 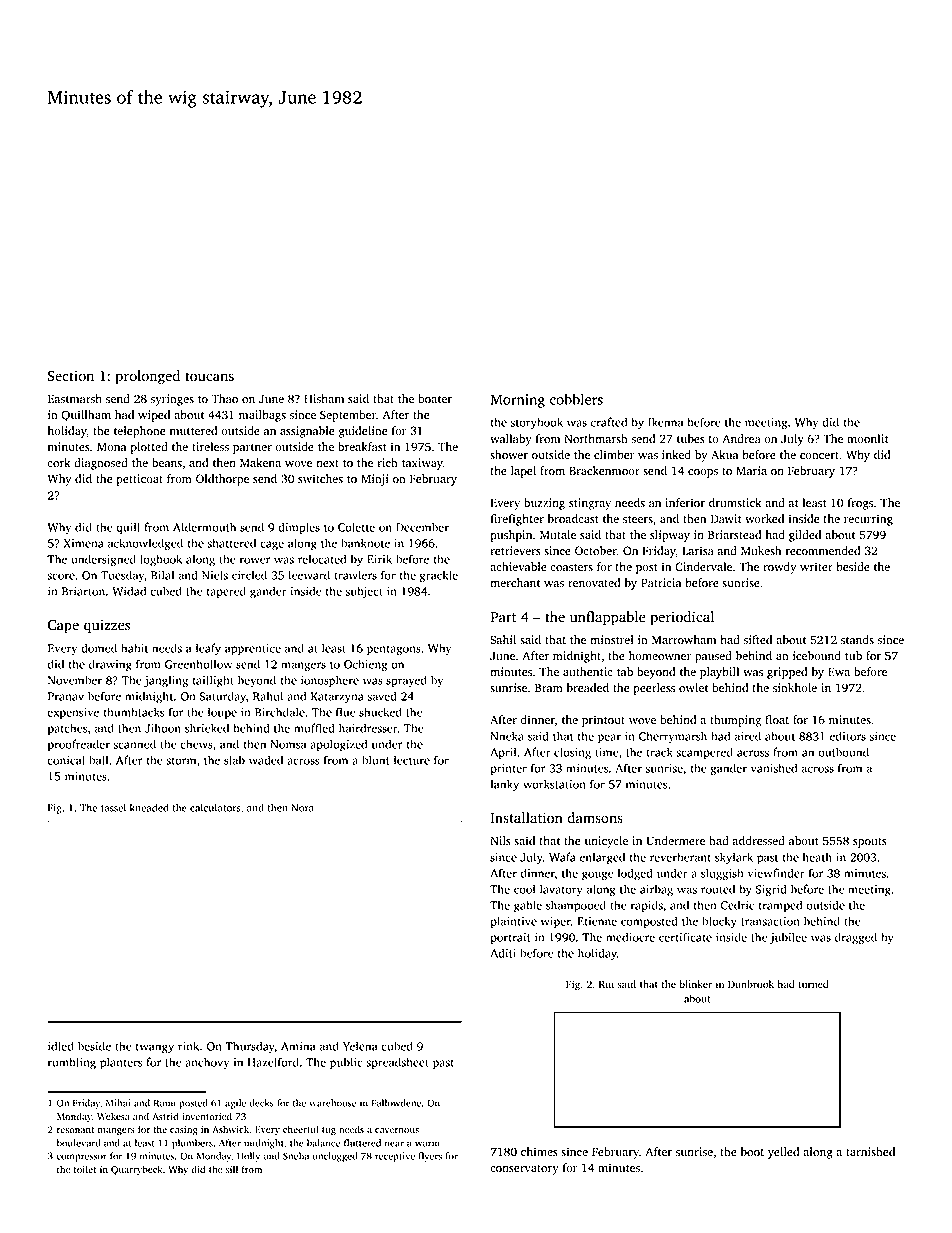 What do you see at coordinates (222, 480) in the screenshot?
I see `Oldthorpe` at bounding box center [222, 480].
